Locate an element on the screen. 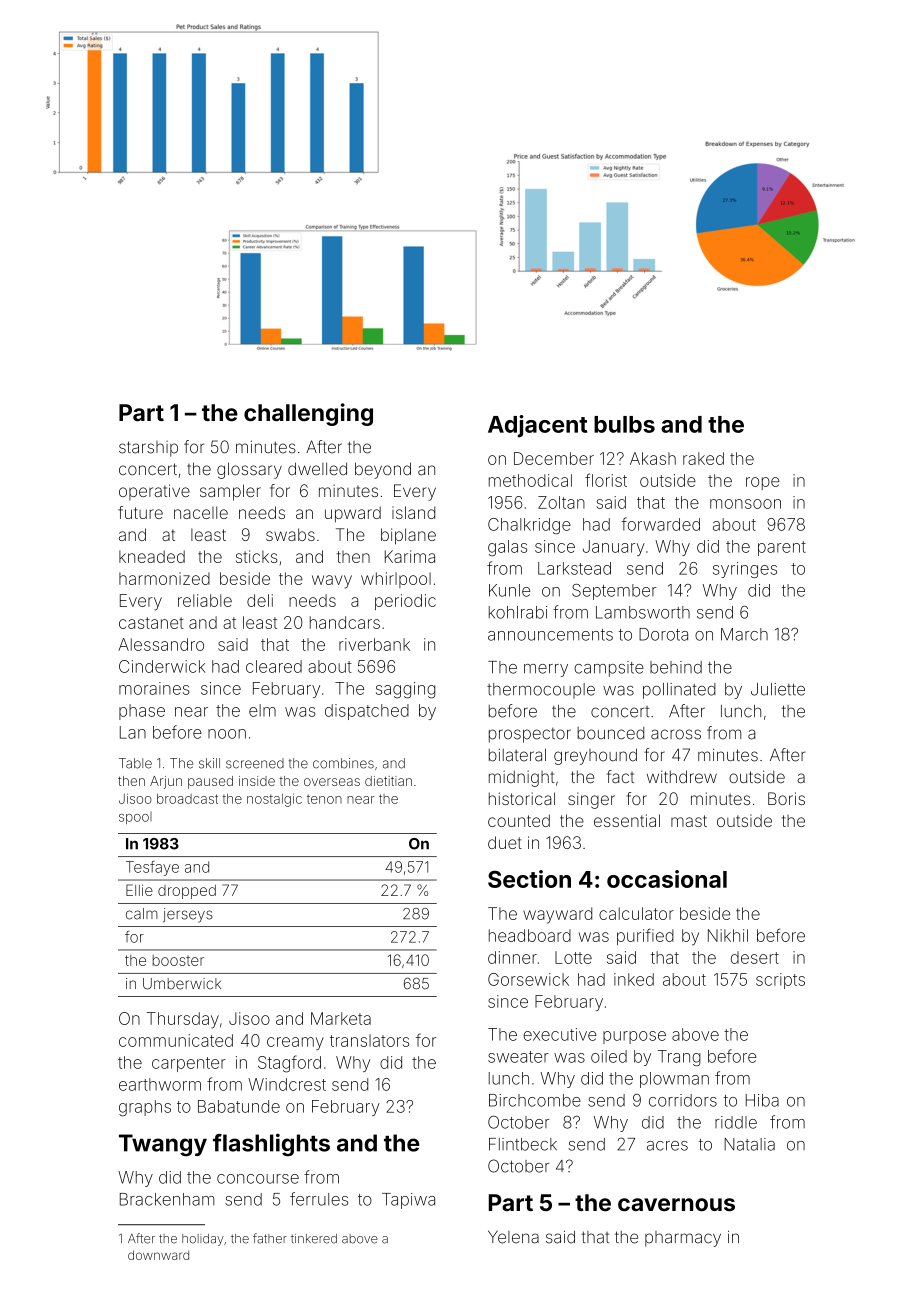 This screenshot has width=924, height=1314. singer is located at coordinates (591, 800).
